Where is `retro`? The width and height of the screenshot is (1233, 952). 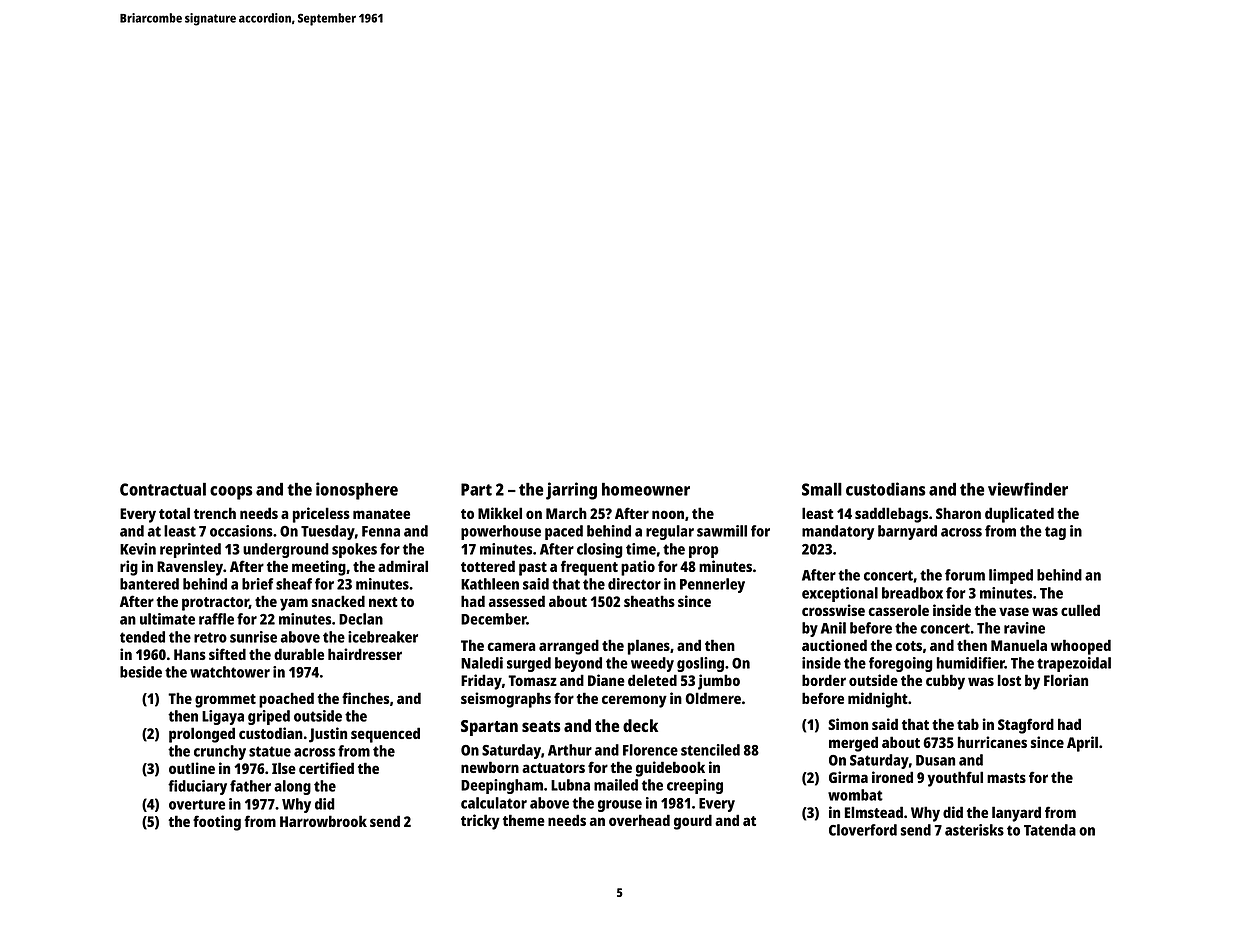
retro is located at coordinates (210, 637).
